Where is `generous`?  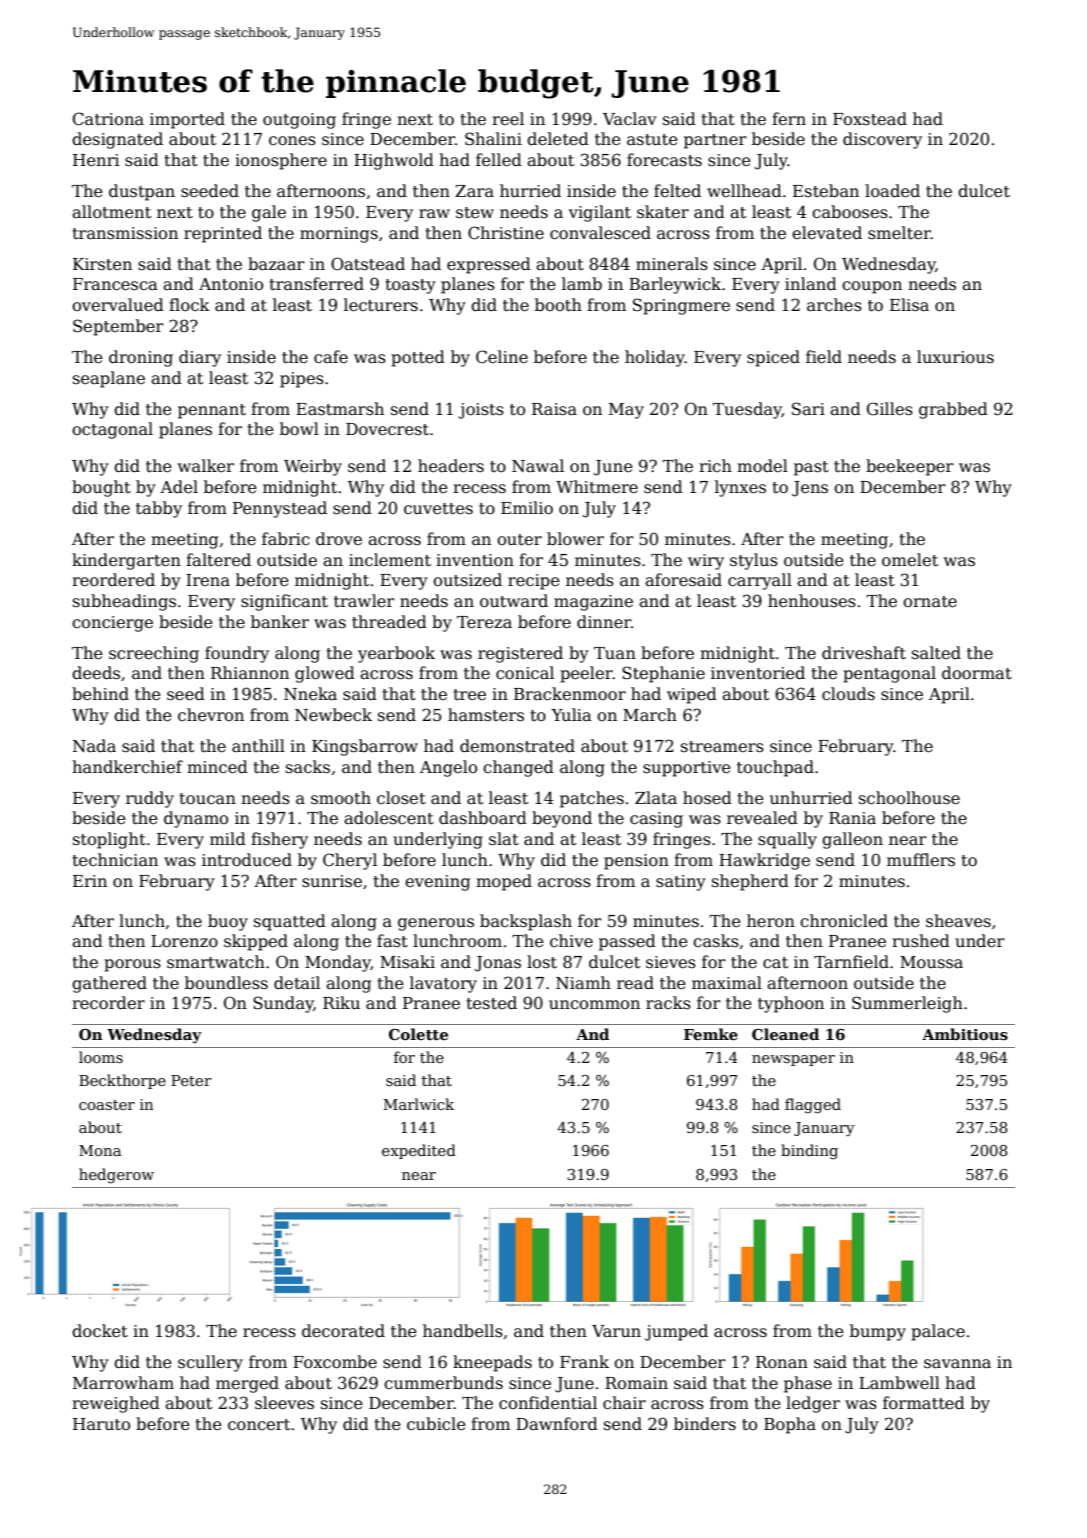 generous is located at coordinates (436, 924).
